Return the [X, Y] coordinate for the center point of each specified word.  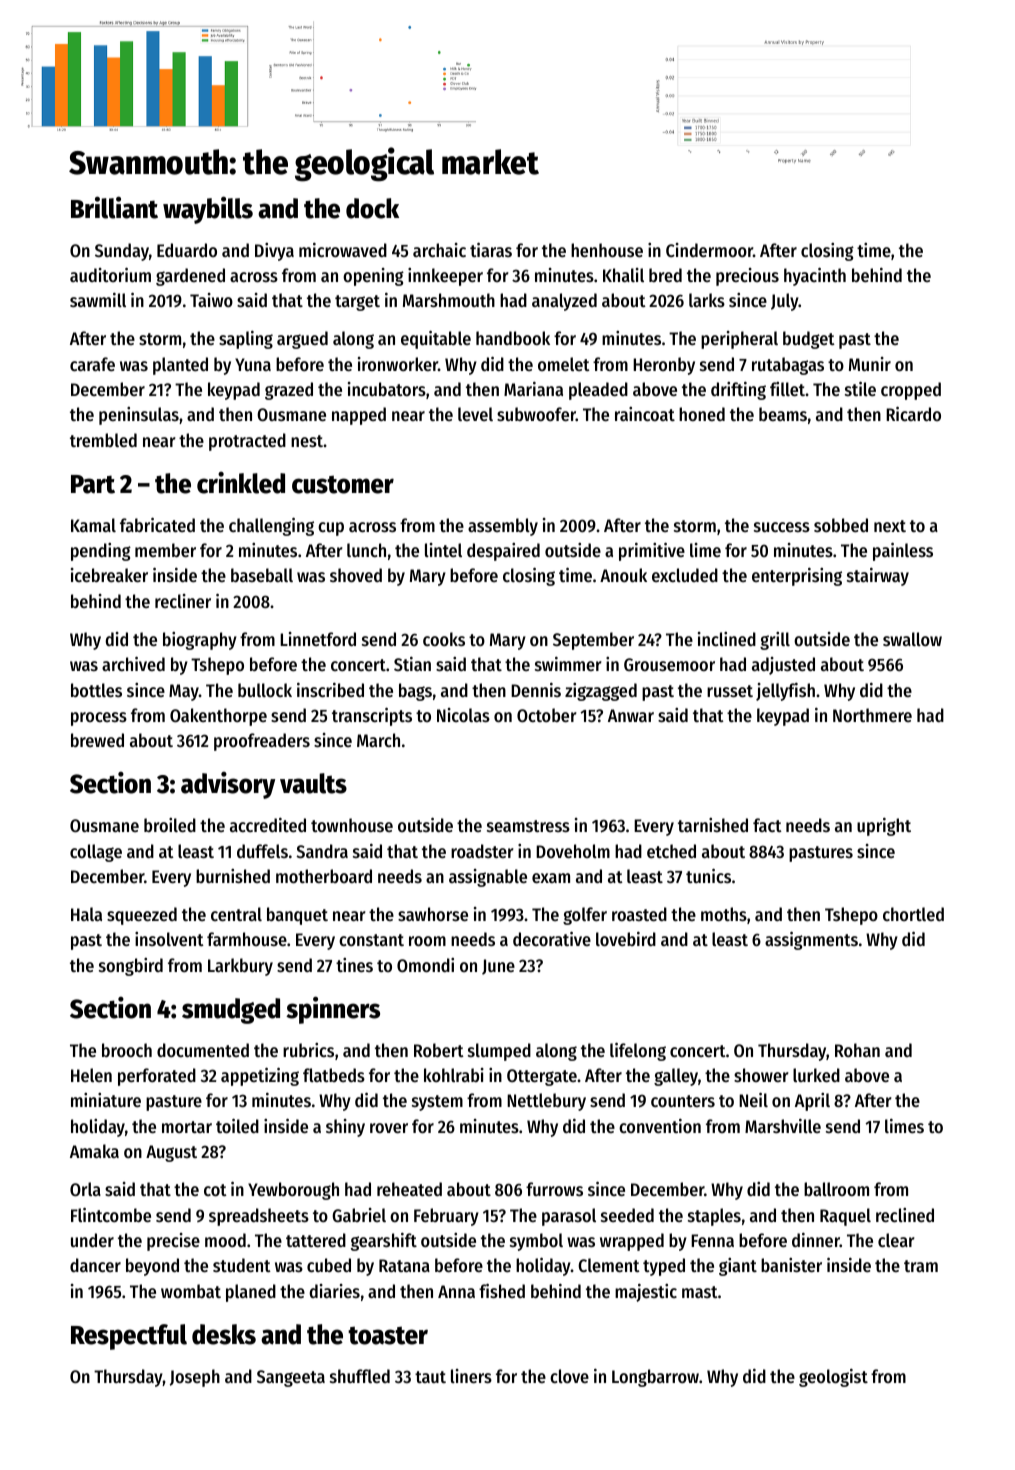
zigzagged [601, 692]
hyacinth [815, 276]
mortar [187, 1127]
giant [738, 1267]
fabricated [157, 524]
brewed [97, 740]
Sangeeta [291, 1378]
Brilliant [114, 207]
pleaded [598, 391]
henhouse [607, 250]
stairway [878, 577]
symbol [536, 1242]
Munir [870, 364]
